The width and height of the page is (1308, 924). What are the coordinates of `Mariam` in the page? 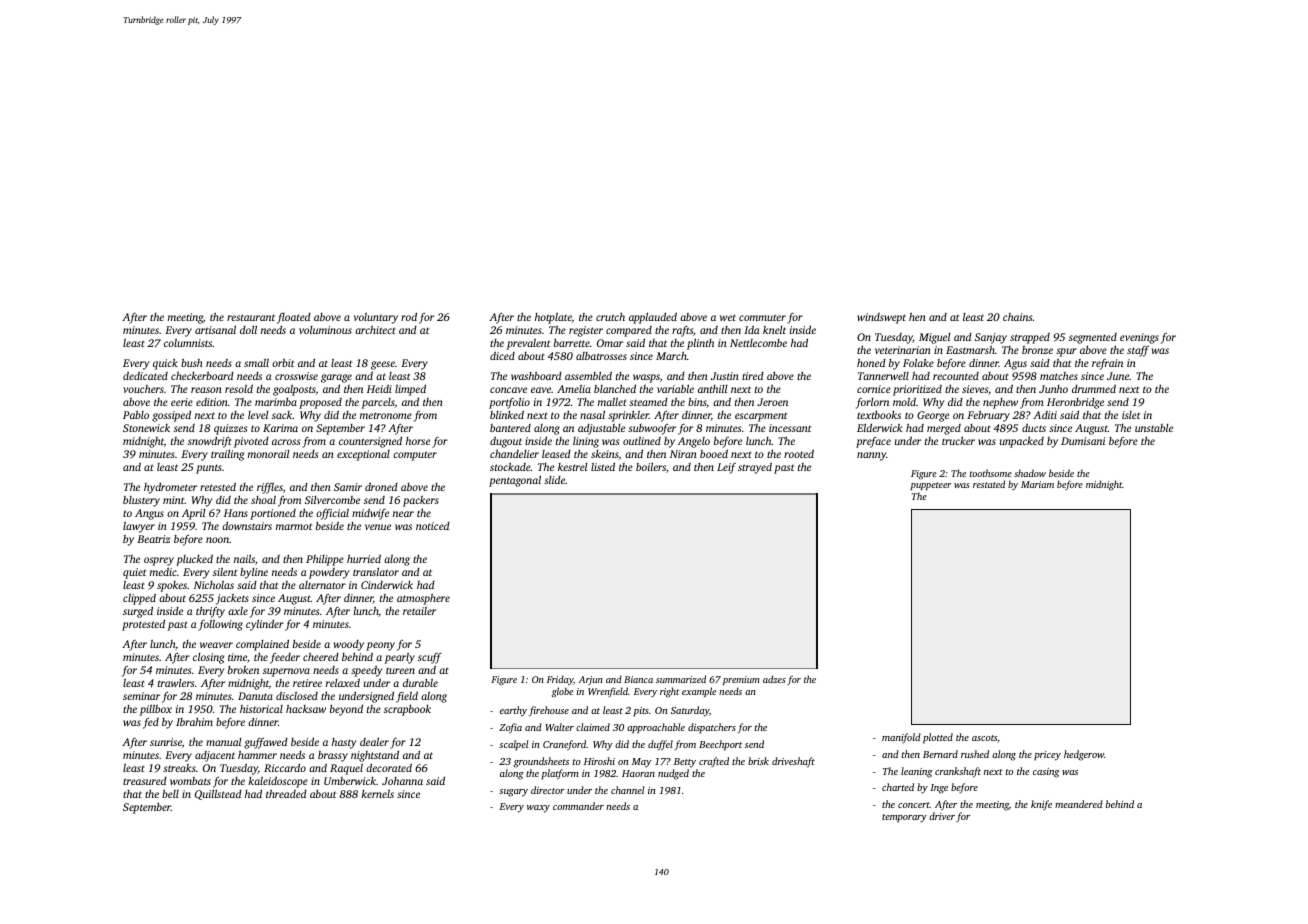 It's located at (1037, 484).
